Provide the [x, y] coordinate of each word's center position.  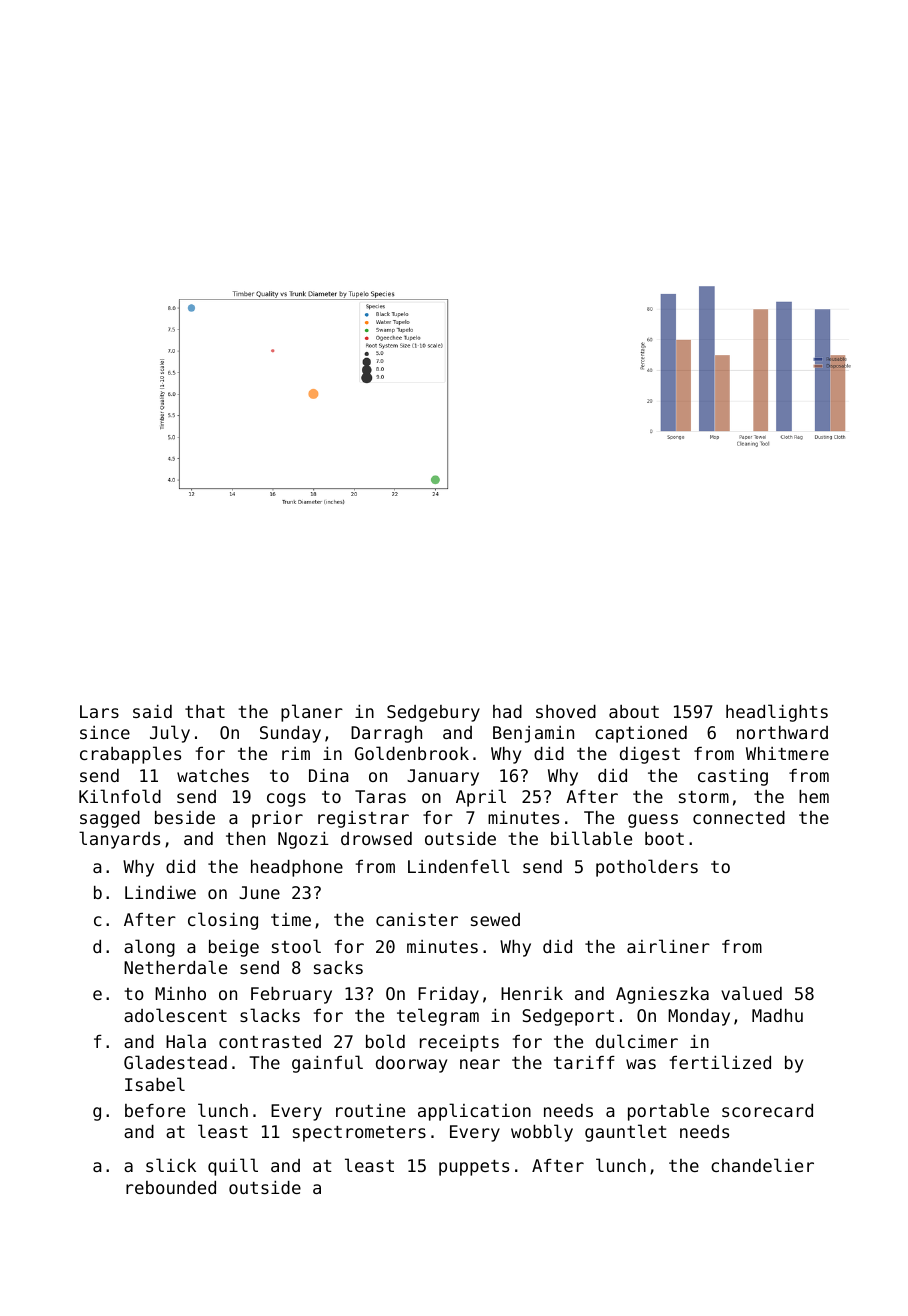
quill [233, 1167]
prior [277, 819]
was [641, 1064]
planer [312, 713]
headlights [777, 713]
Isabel [155, 1084]
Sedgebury [433, 713]
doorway [411, 1064]
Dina [329, 775]
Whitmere [787, 753]
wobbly [542, 1133]
